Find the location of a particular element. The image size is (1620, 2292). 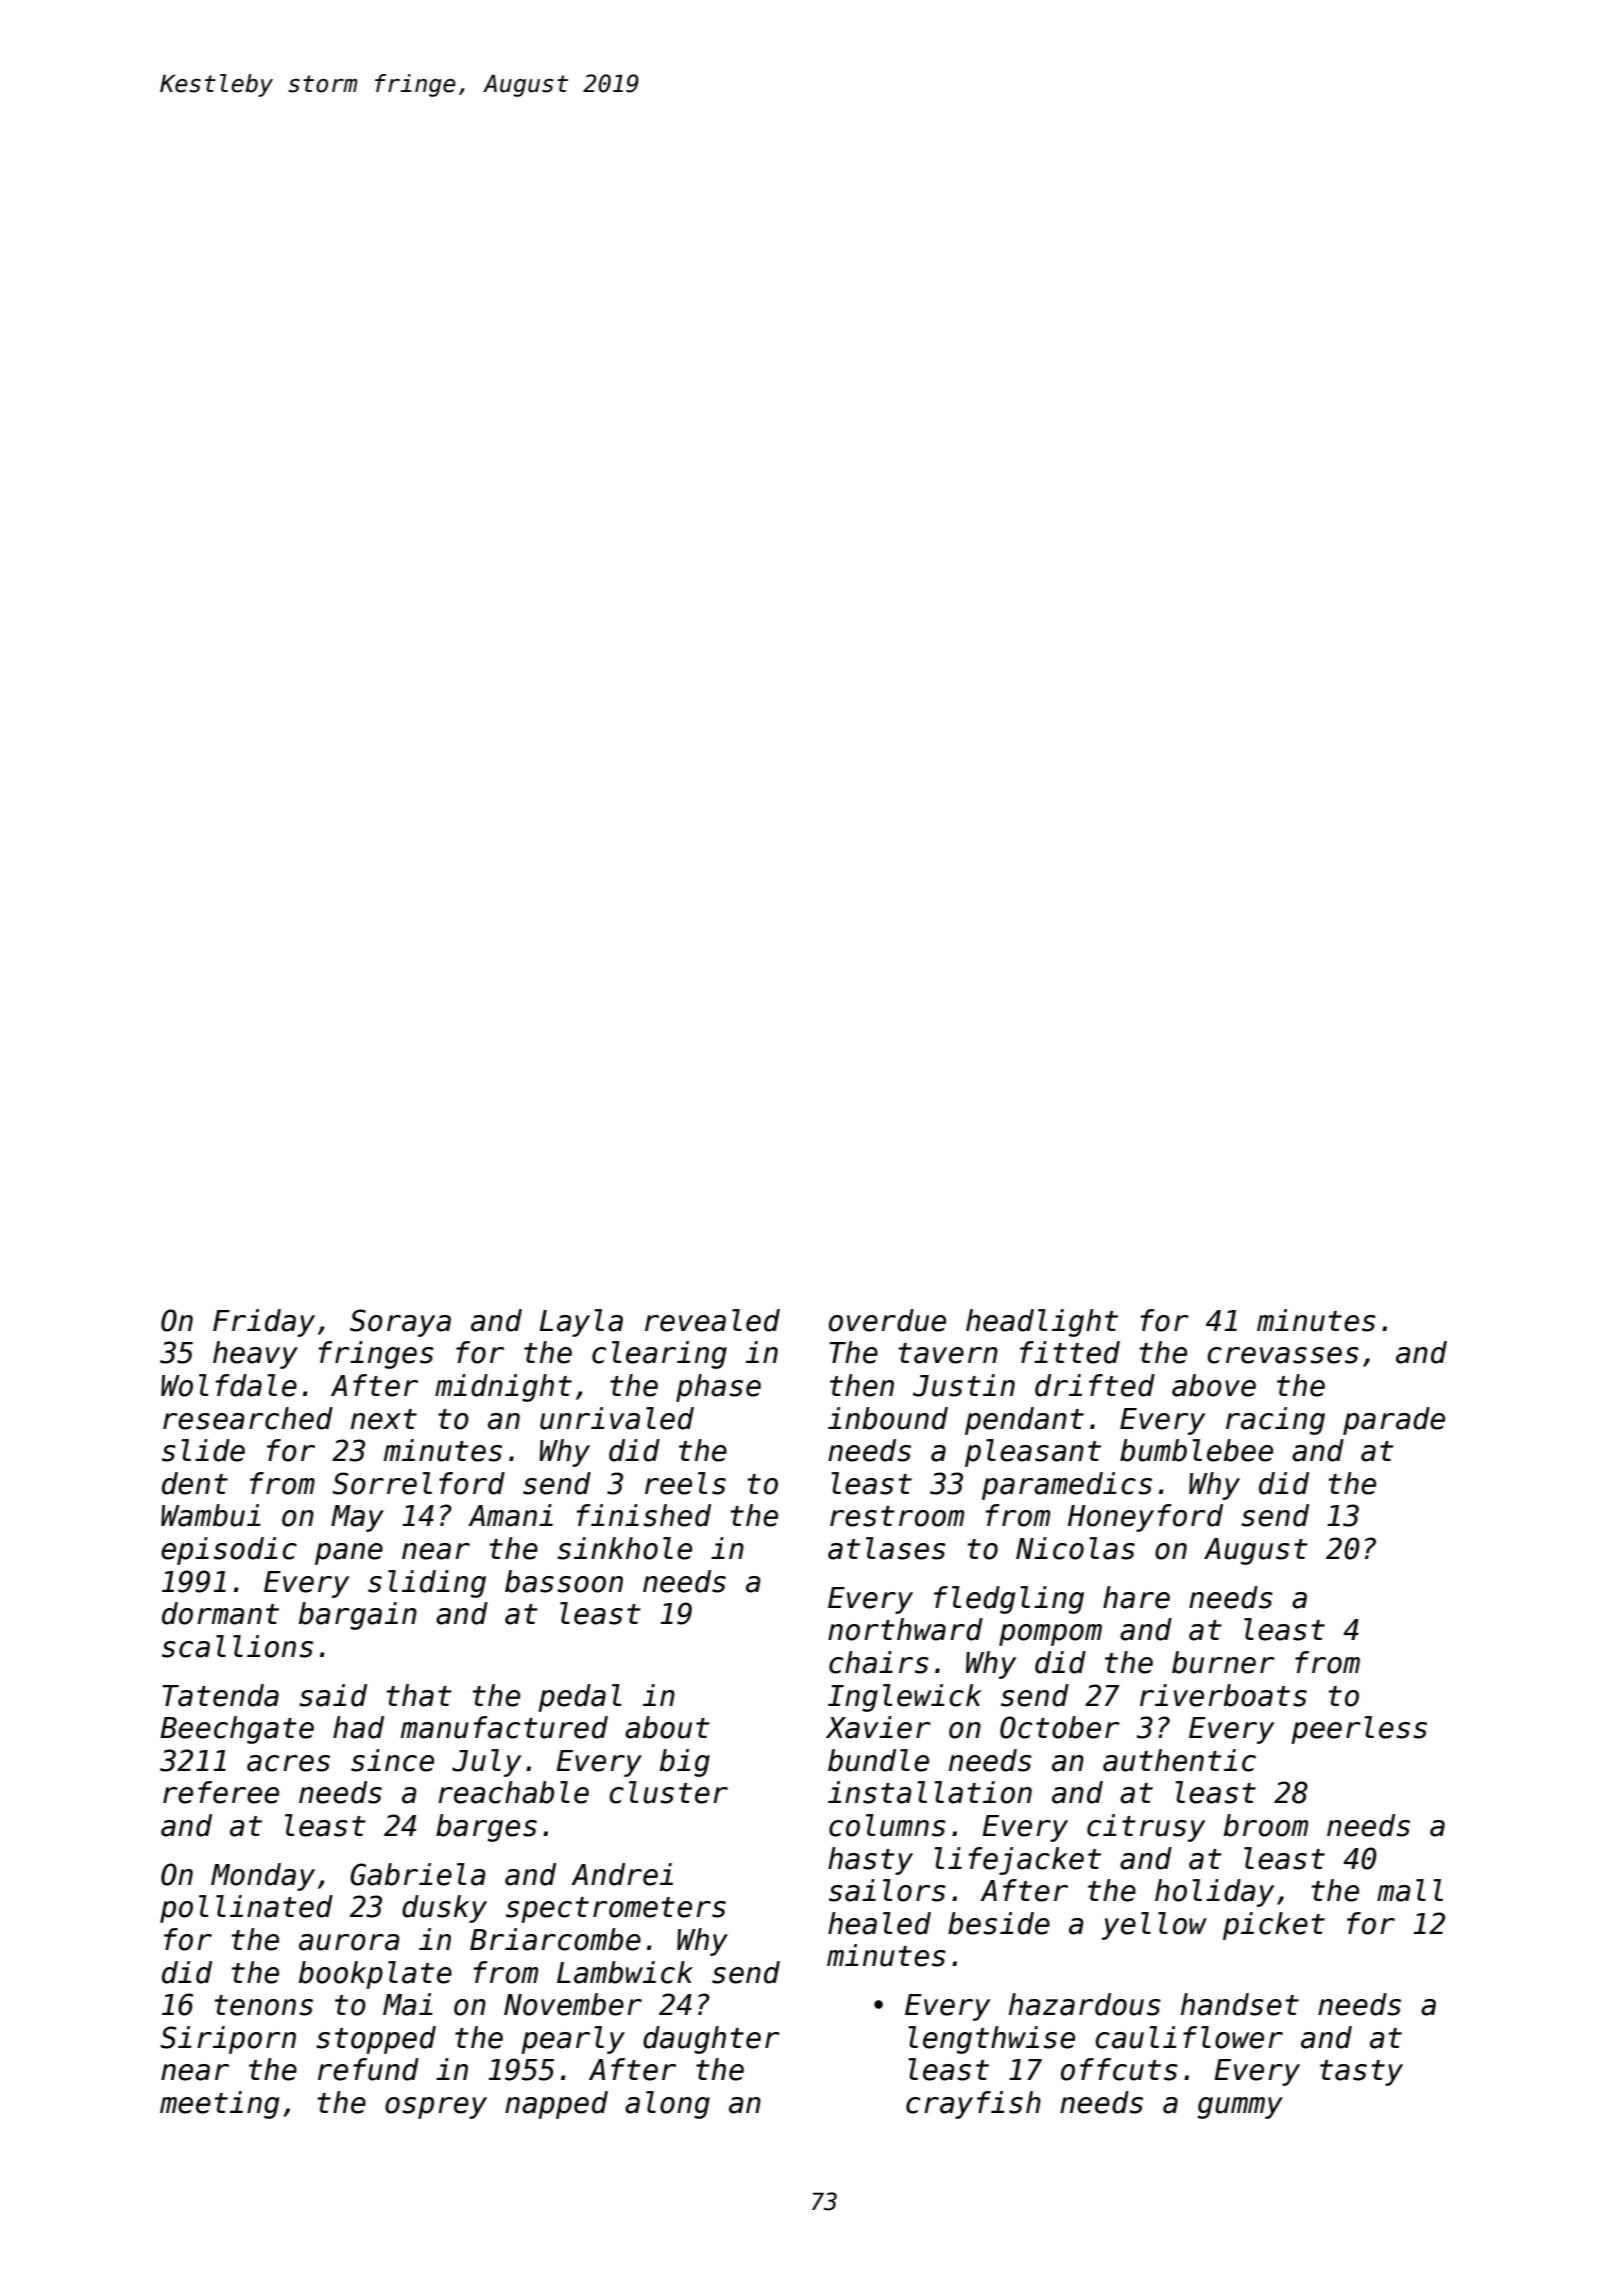

healed is located at coordinates (879, 1923).
